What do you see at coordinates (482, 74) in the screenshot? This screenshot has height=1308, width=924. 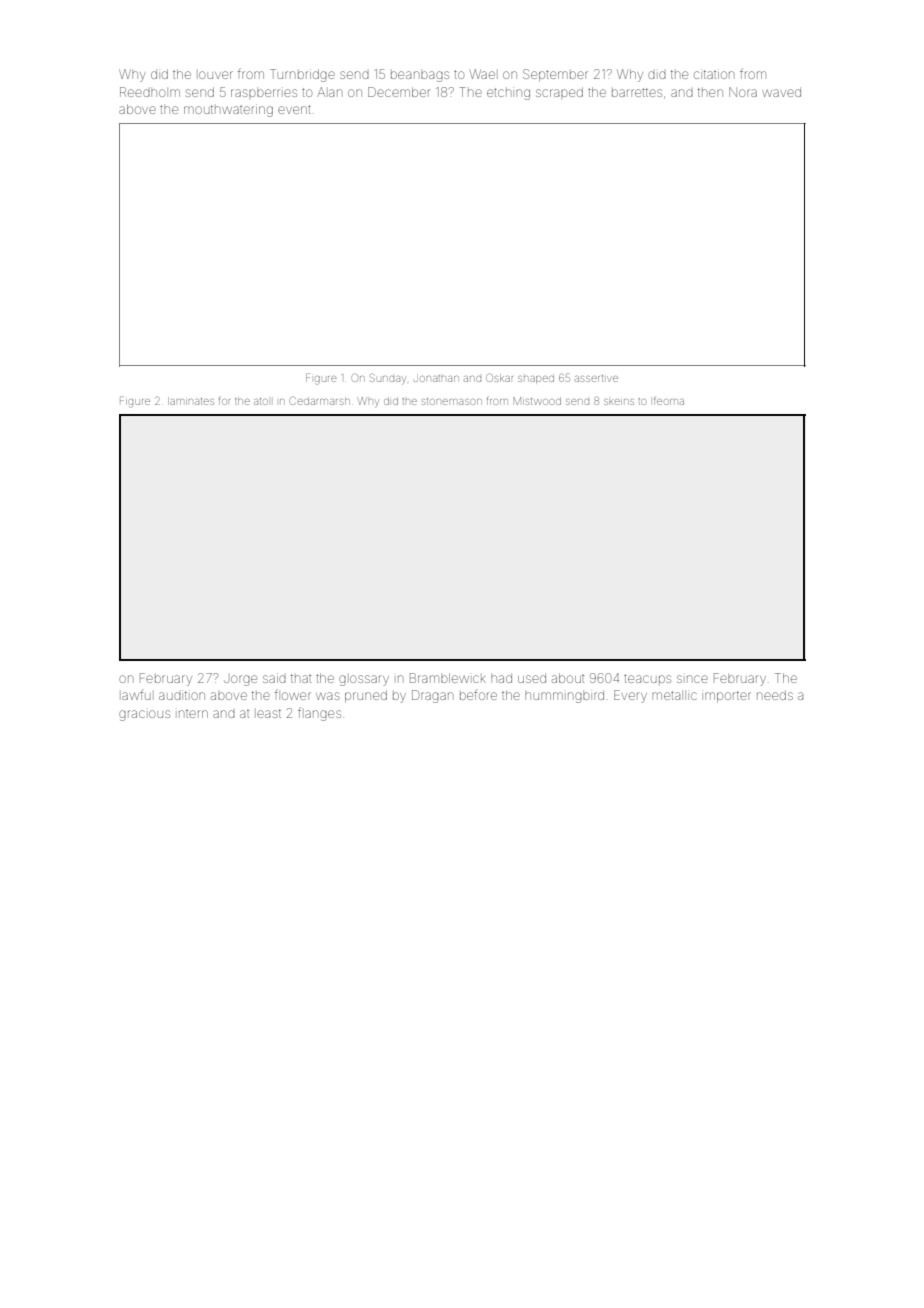 I see `Wael` at bounding box center [482, 74].
